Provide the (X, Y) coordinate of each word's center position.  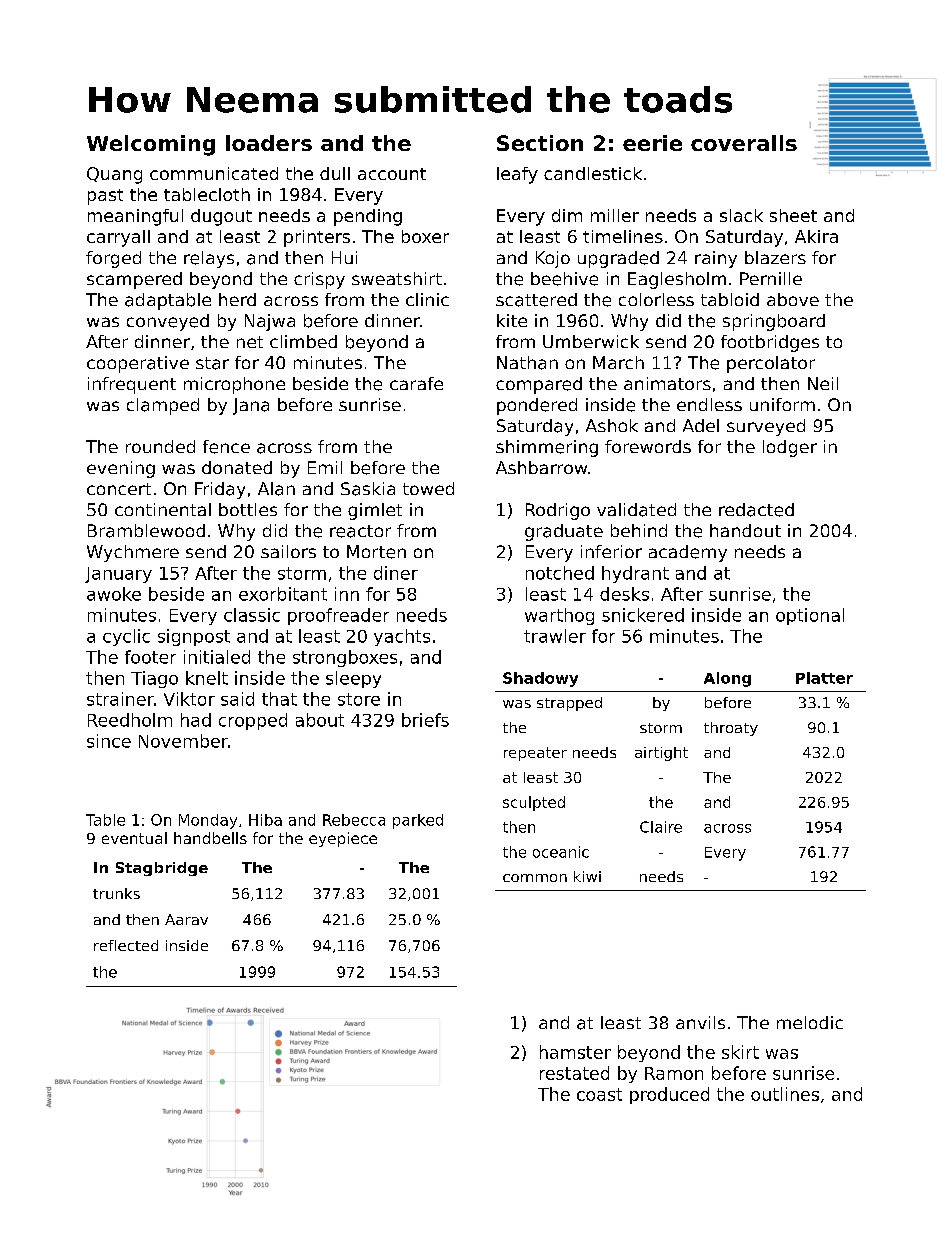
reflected (126, 945)
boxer (425, 236)
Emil (325, 467)
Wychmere (133, 553)
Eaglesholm (677, 280)
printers (317, 238)
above (793, 299)
